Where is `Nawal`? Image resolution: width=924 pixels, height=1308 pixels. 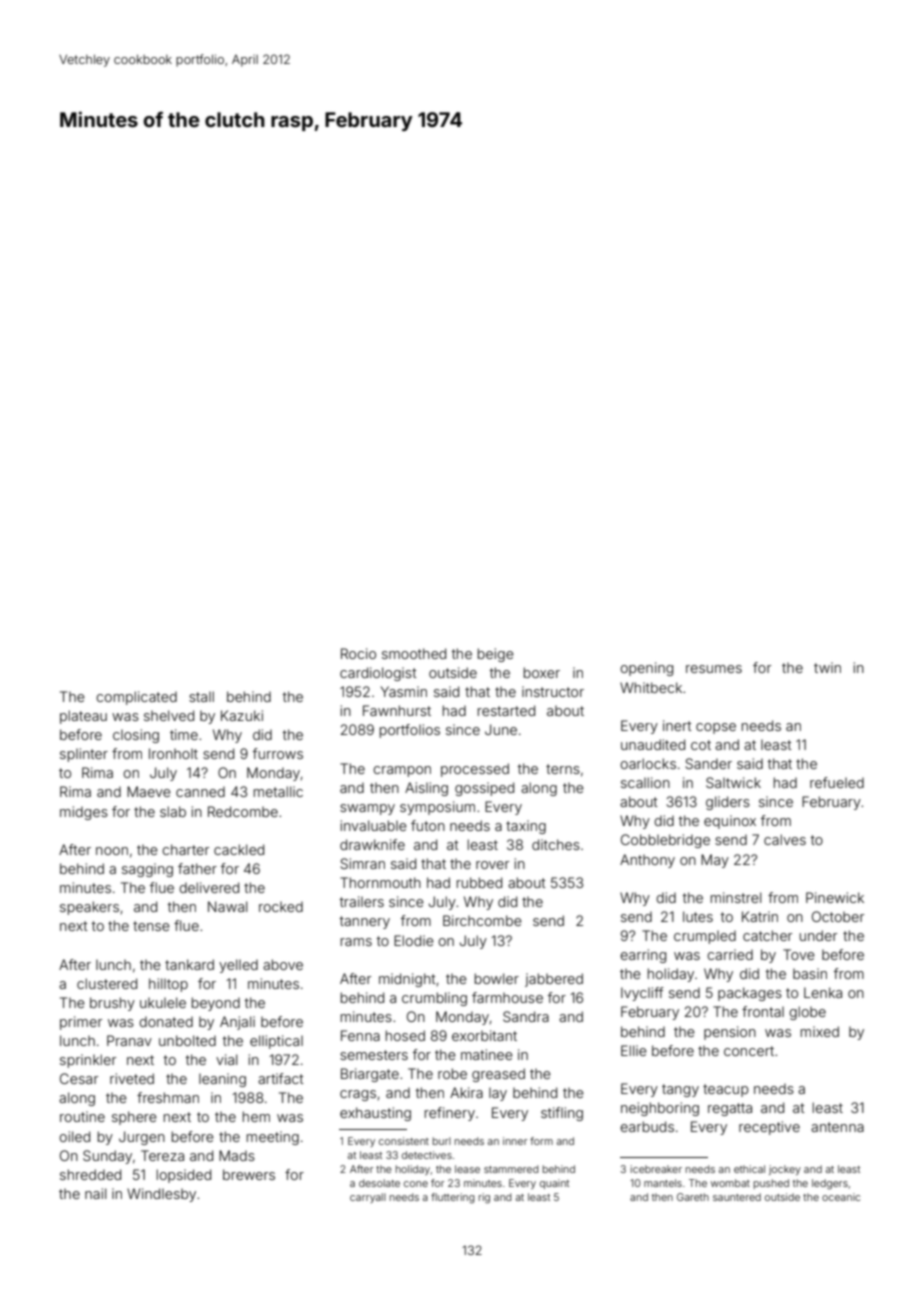
Nawal is located at coordinates (228, 906).
